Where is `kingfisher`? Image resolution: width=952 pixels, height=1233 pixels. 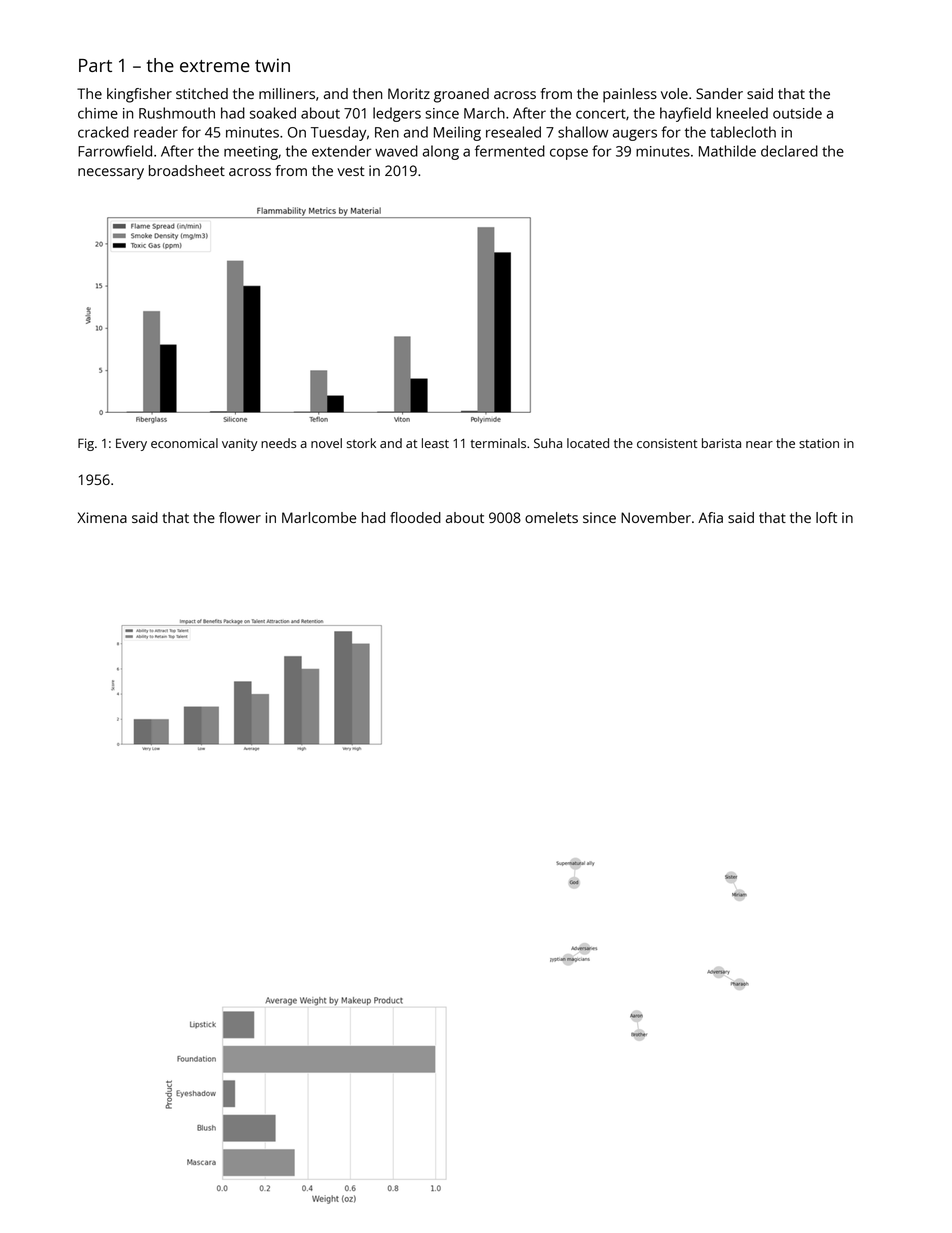
kingfisher is located at coordinates (139, 95).
